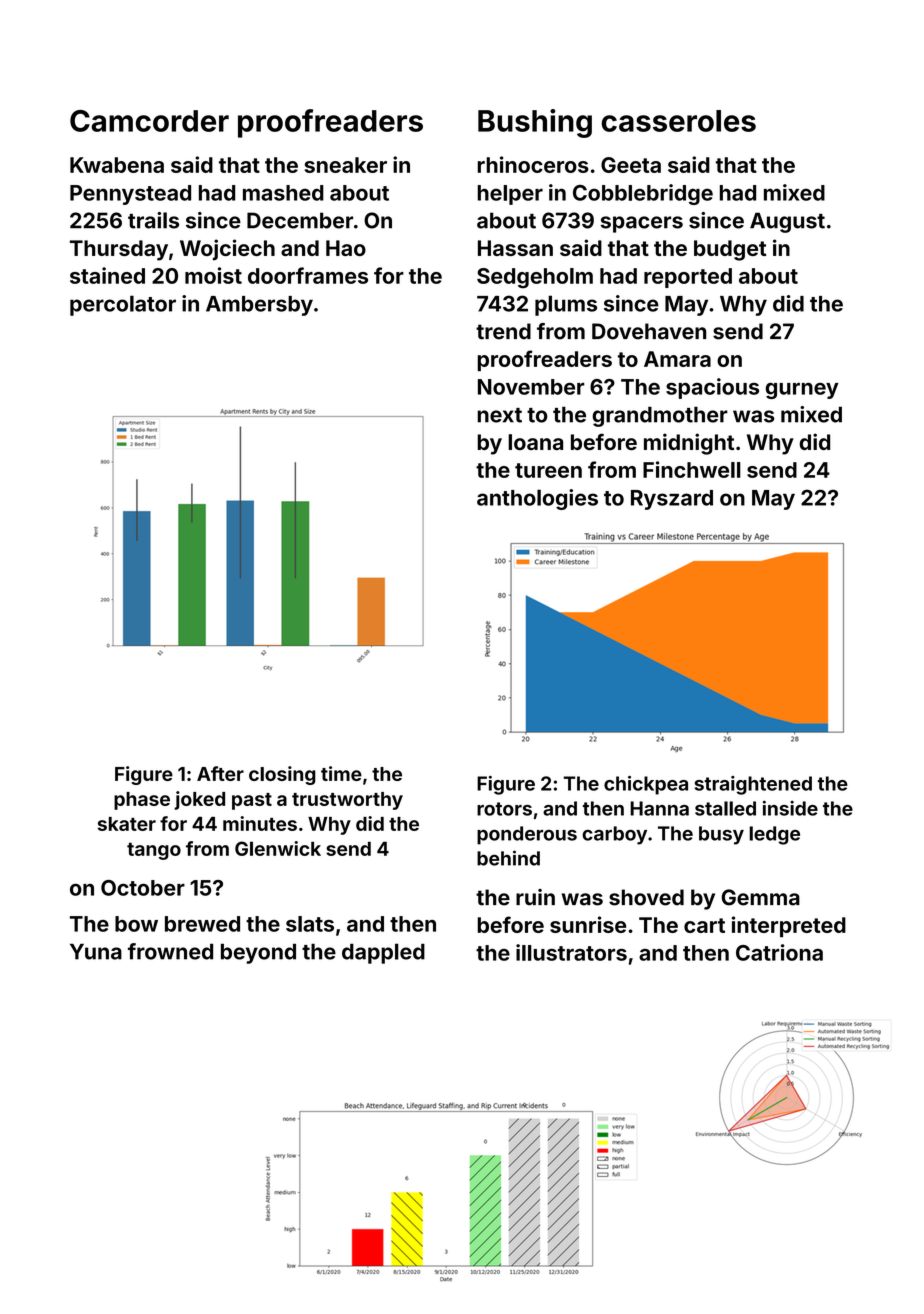  I want to click on Glenwick, so click(278, 848).
